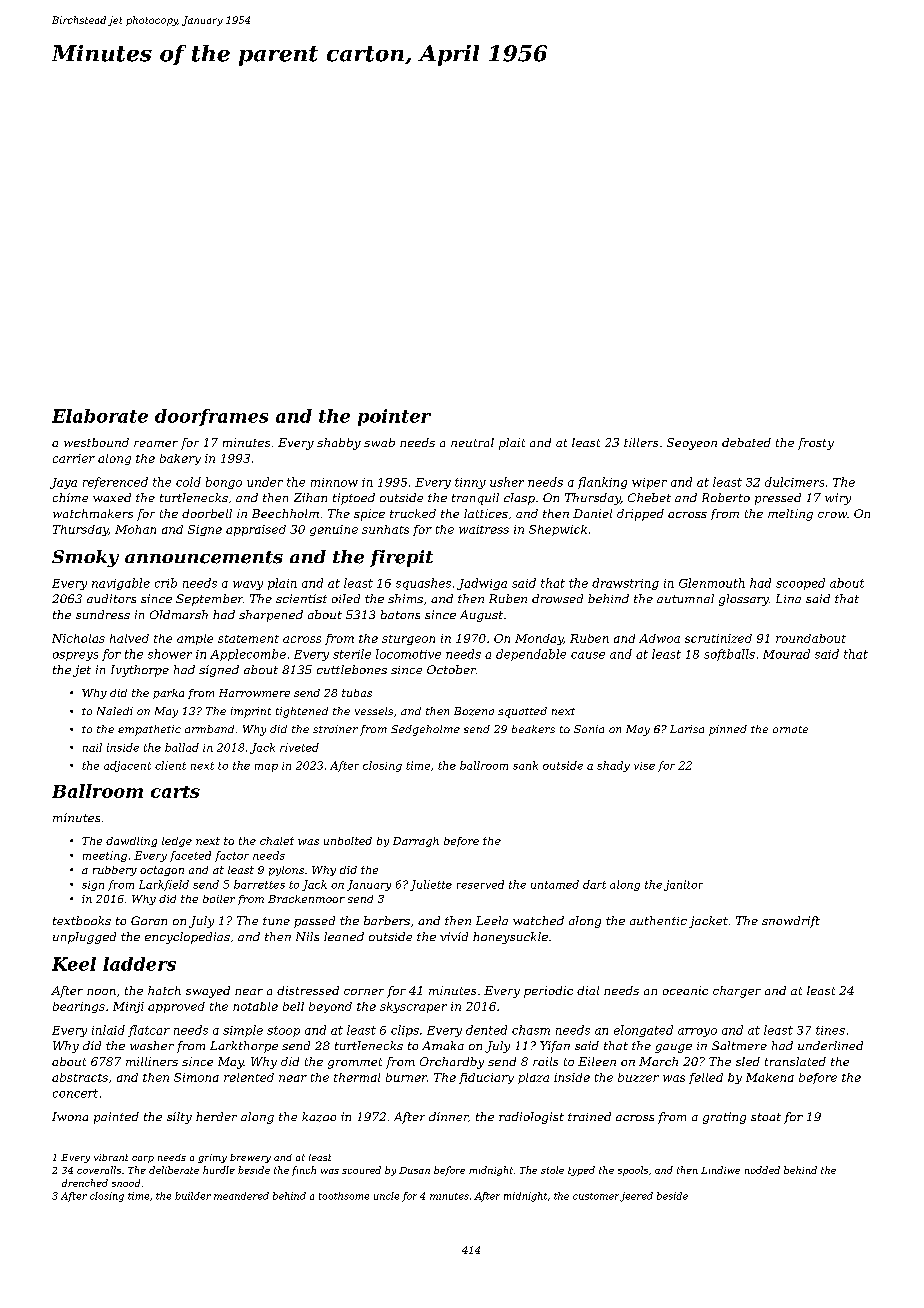 The image size is (924, 1308). Describe the element at coordinates (211, 417) in the page. I see `doorframes` at that location.
